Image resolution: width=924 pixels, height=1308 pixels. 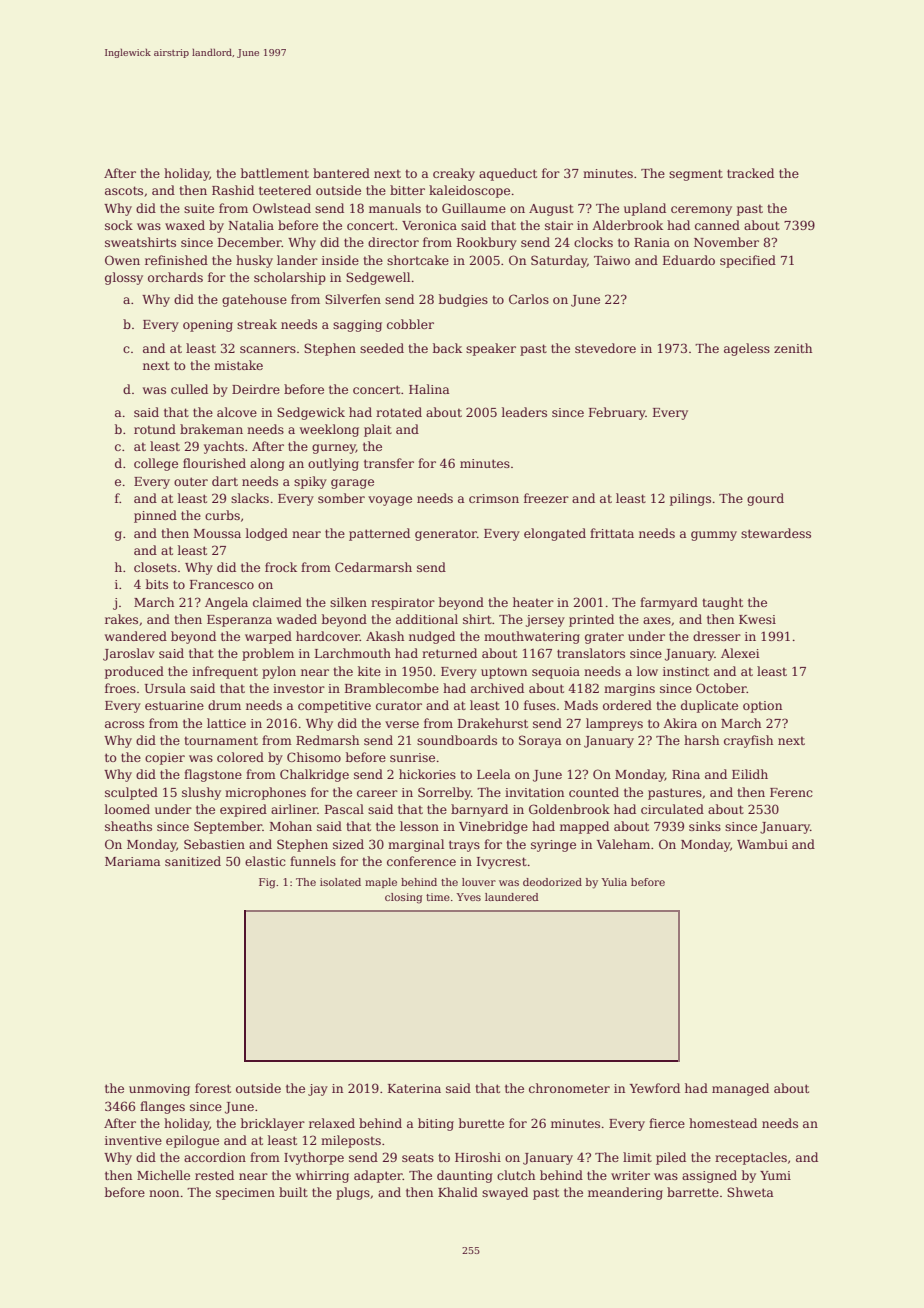 I want to click on syringe, so click(x=553, y=846).
